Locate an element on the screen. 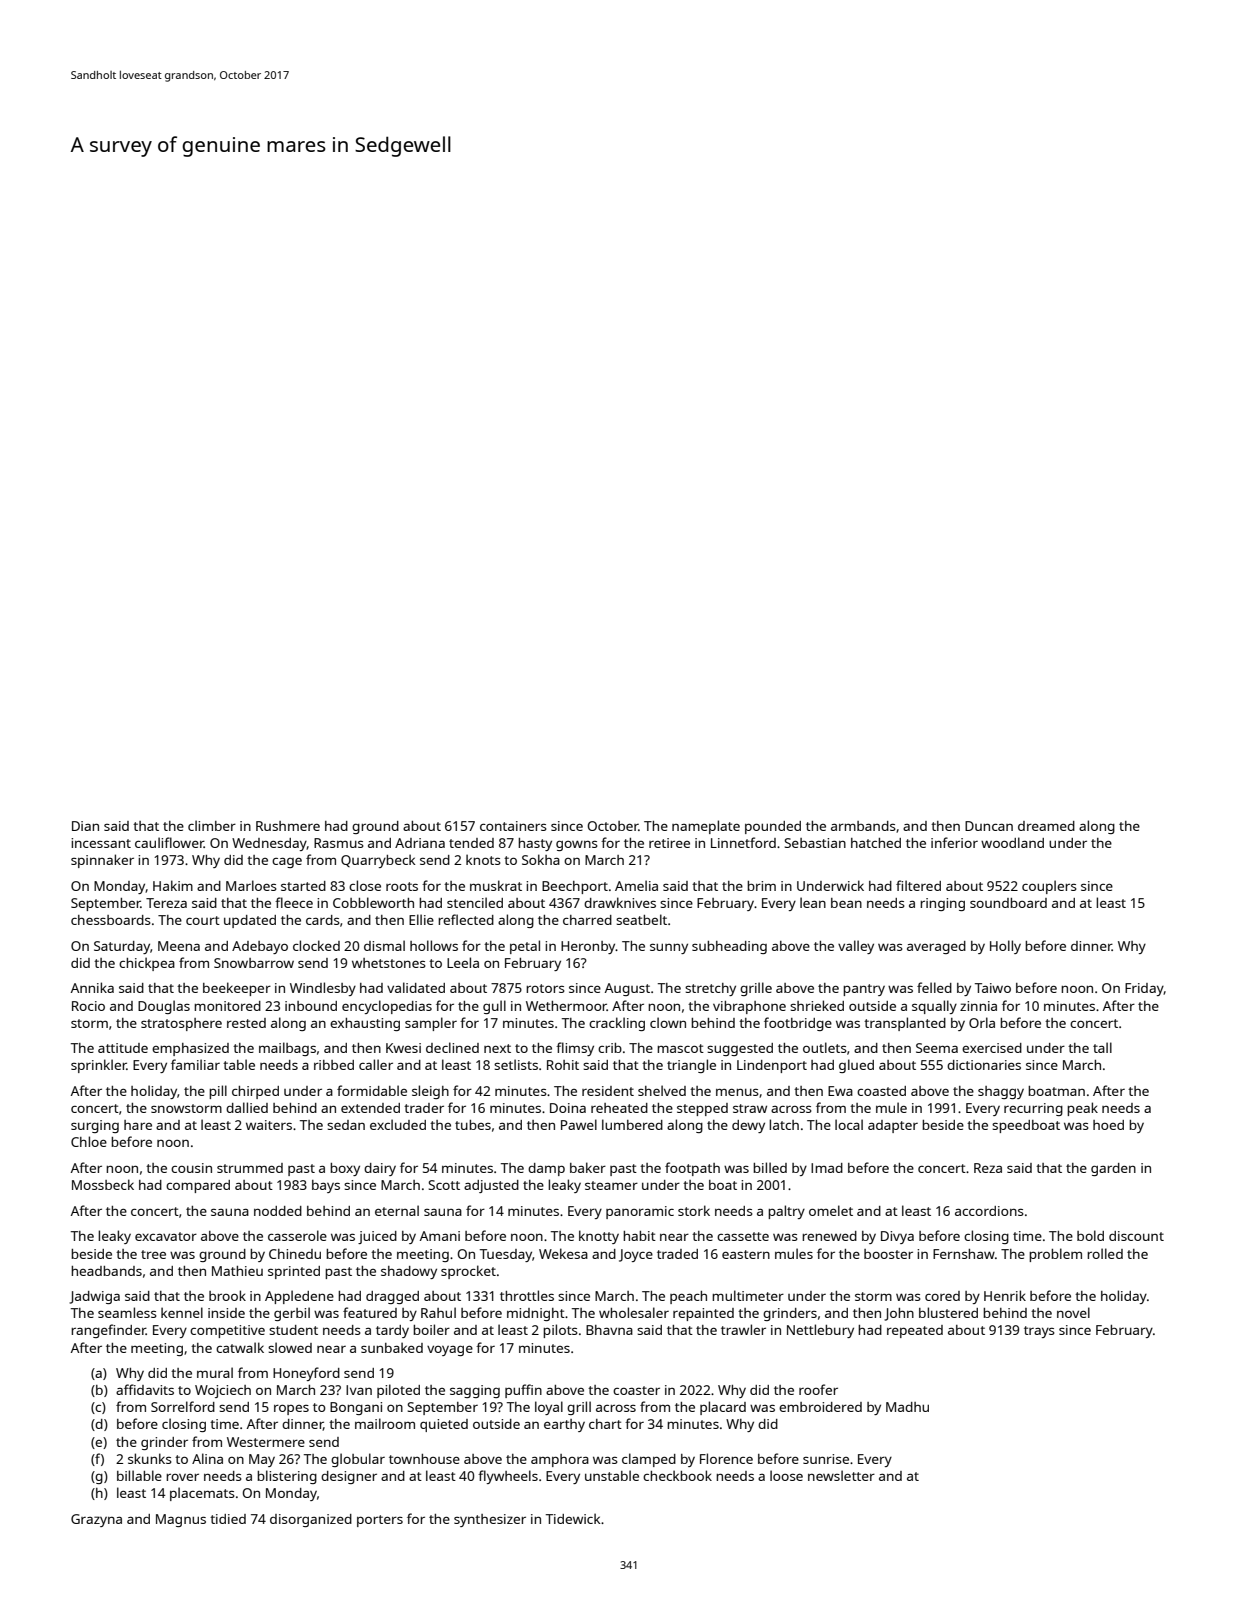  containers is located at coordinates (513, 826).
